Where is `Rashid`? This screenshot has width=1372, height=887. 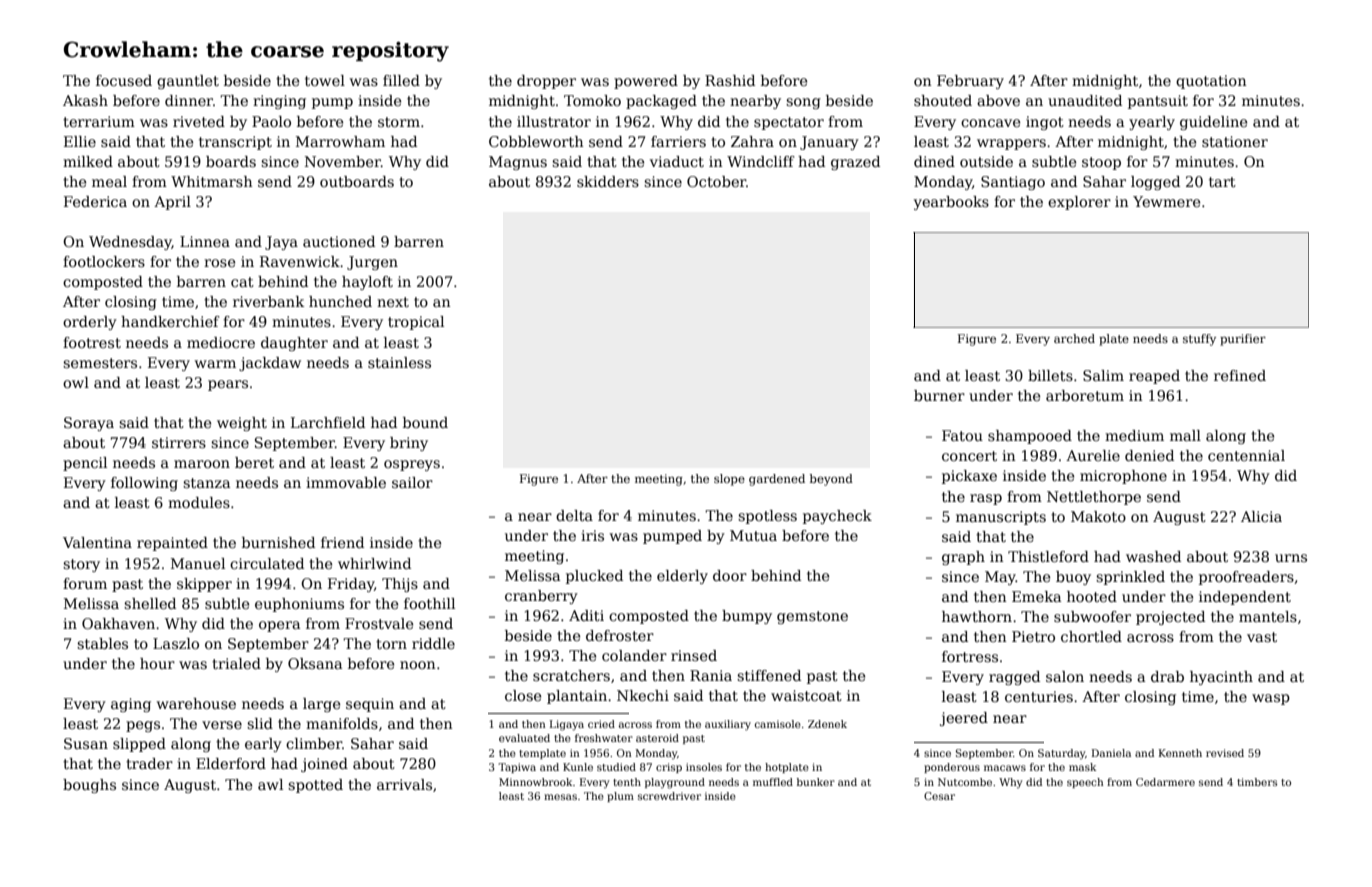
Rashid is located at coordinates (730, 80).
